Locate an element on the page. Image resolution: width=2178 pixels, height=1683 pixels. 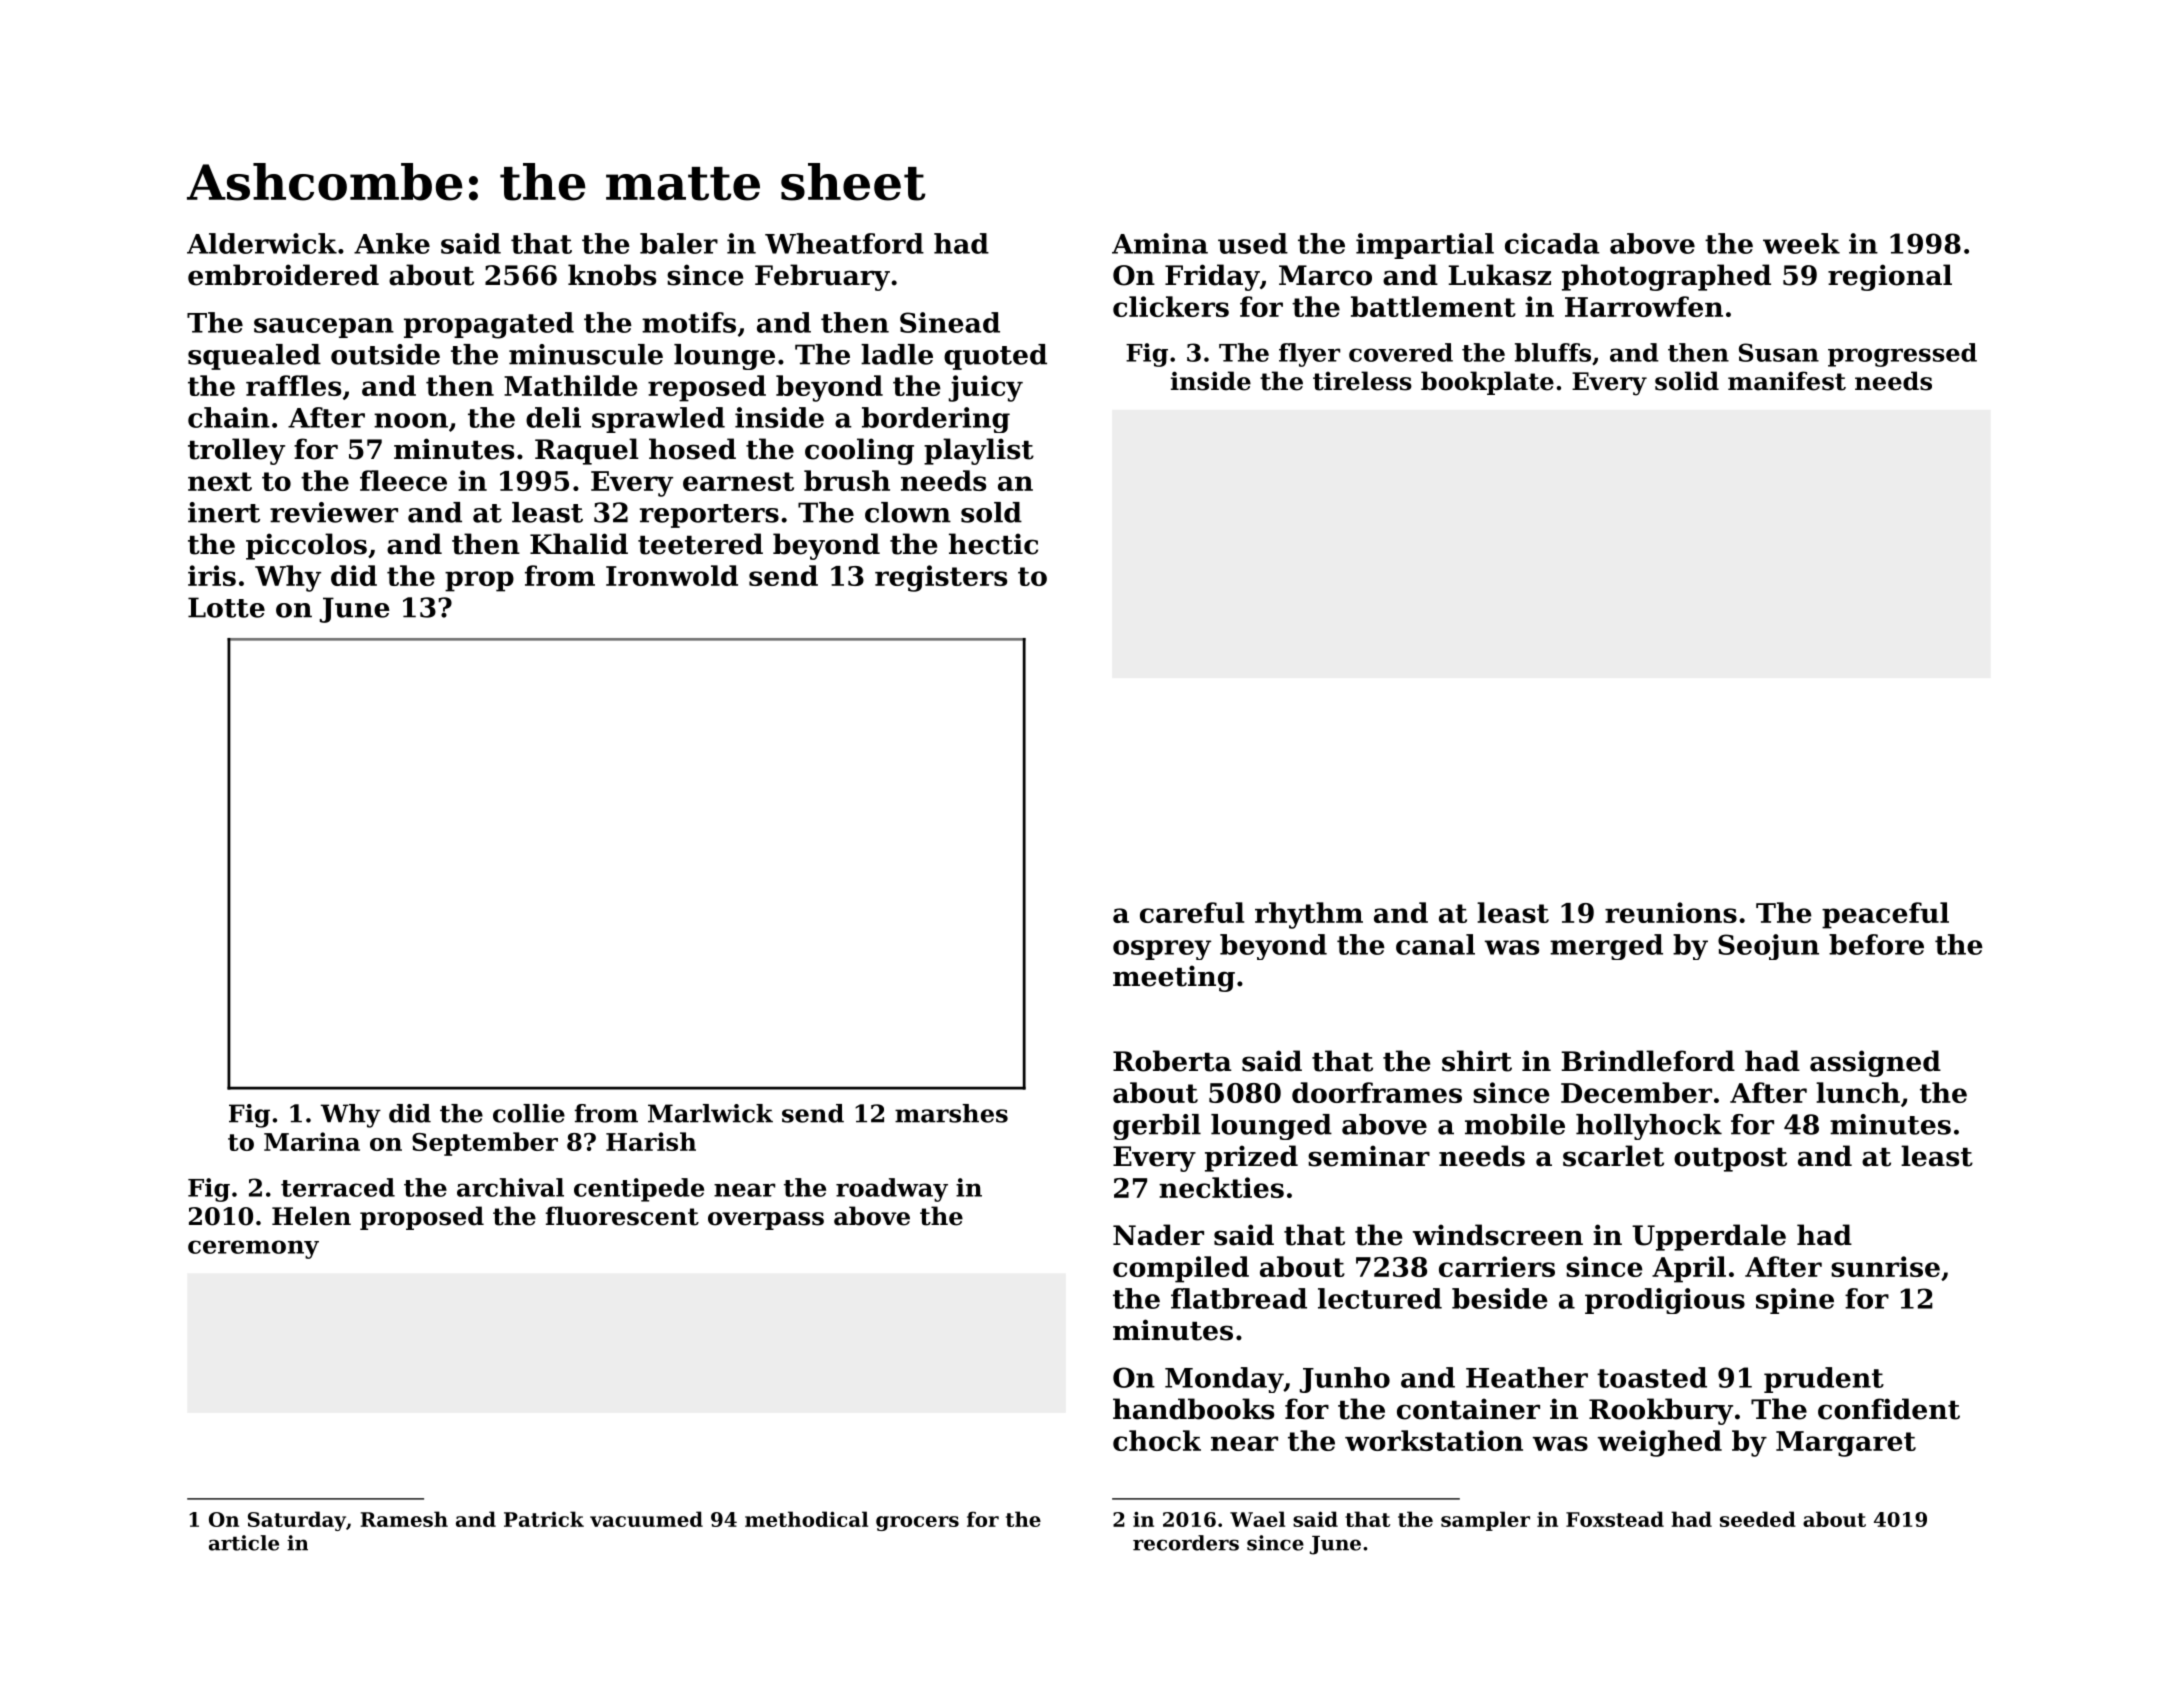
Ironwold is located at coordinates (672, 575).
